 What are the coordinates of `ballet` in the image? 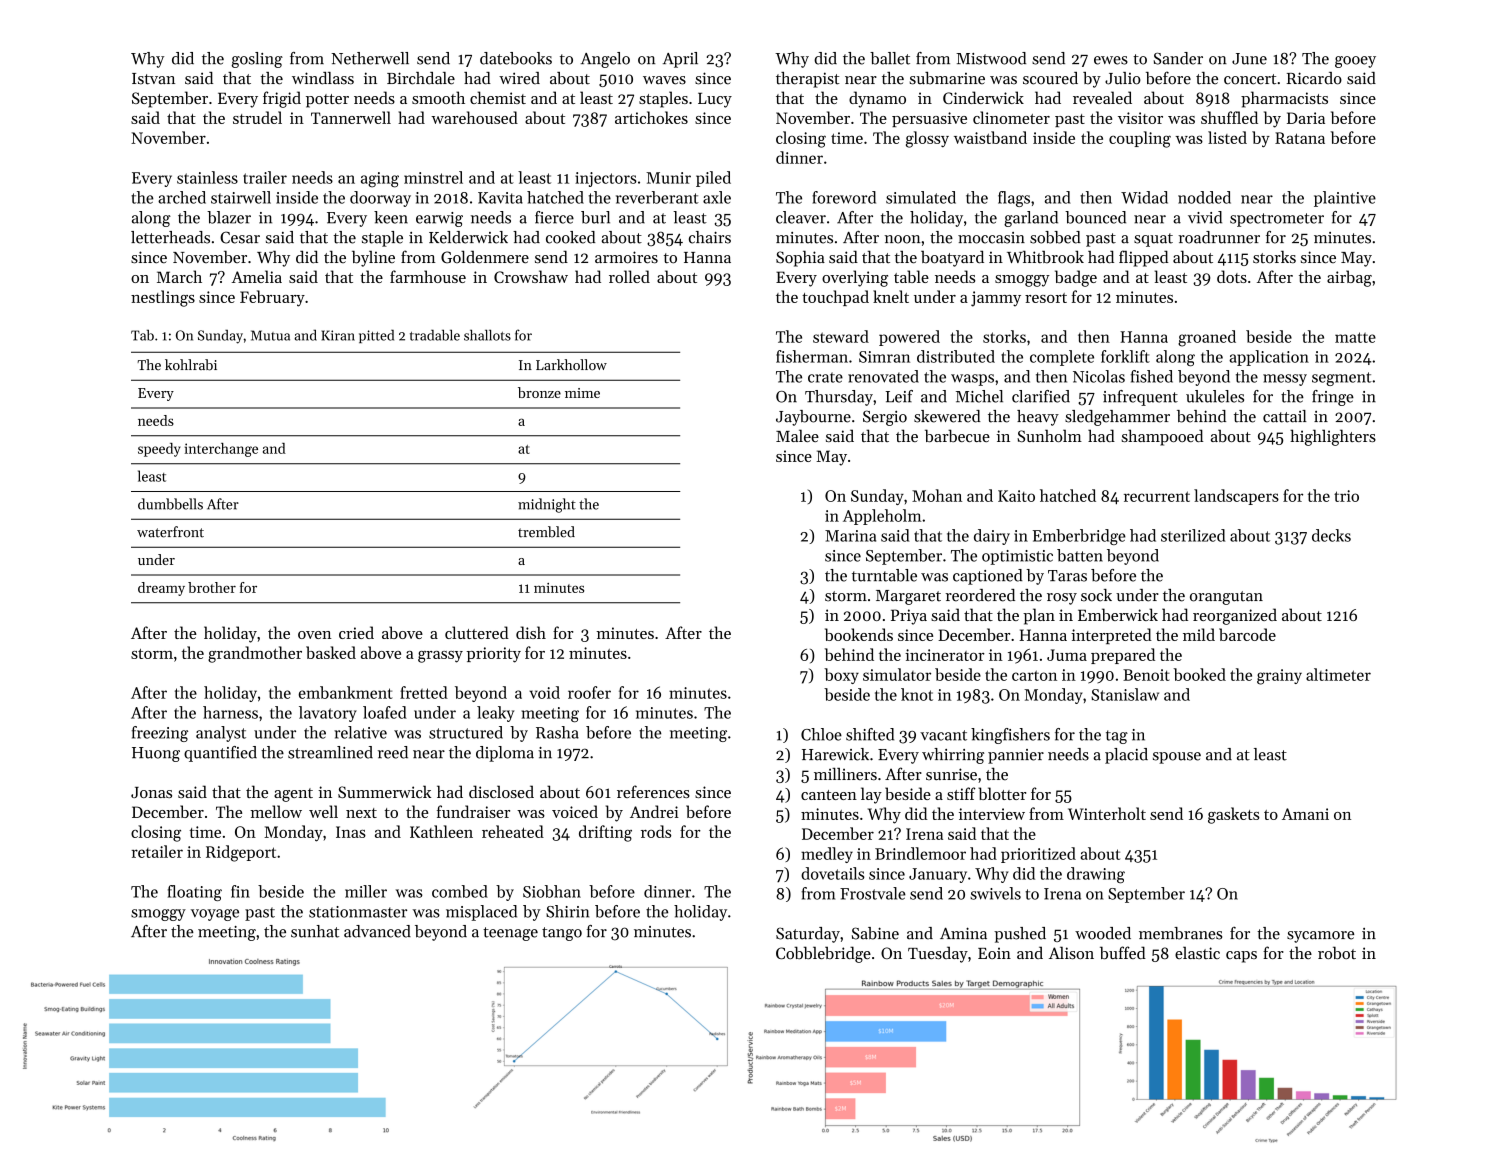 It's located at (890, 58).
